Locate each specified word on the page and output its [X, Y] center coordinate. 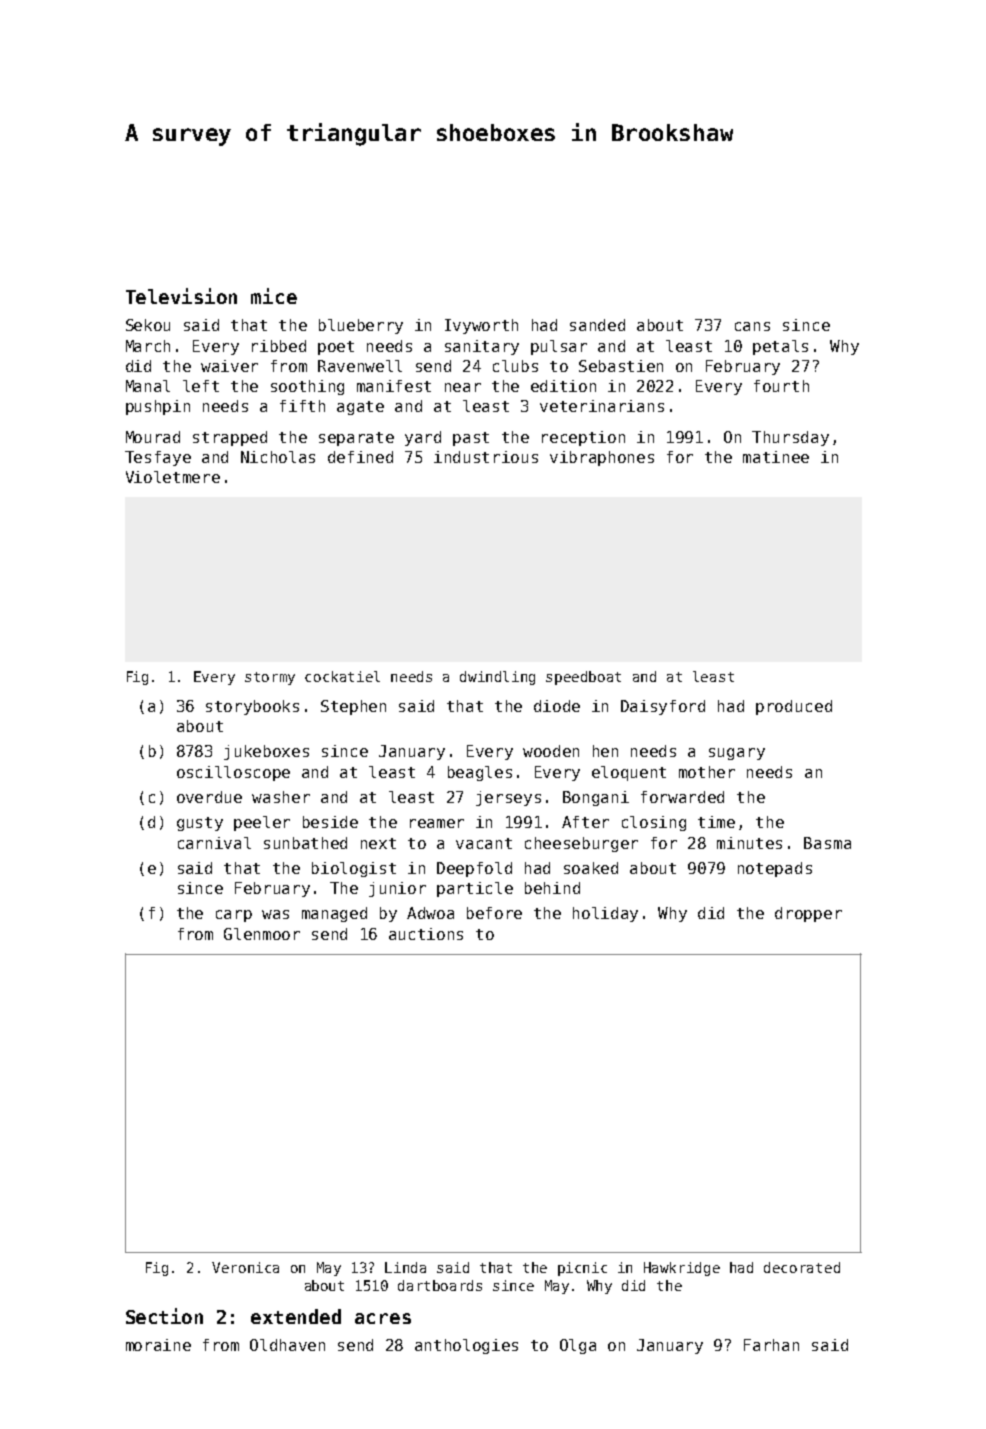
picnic [582, 1269]
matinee [776, 457]
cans [752, 326]
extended [296, 1316]
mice [274, 296]
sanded [597, 325]
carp [234, 916]
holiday [605, 914]
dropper [808, 914]
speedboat [583, 678]
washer [281, 797]
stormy [270, 678]
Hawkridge [682, 1269]
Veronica [245, 1267]
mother [707, 772]
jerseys [508, 798]
